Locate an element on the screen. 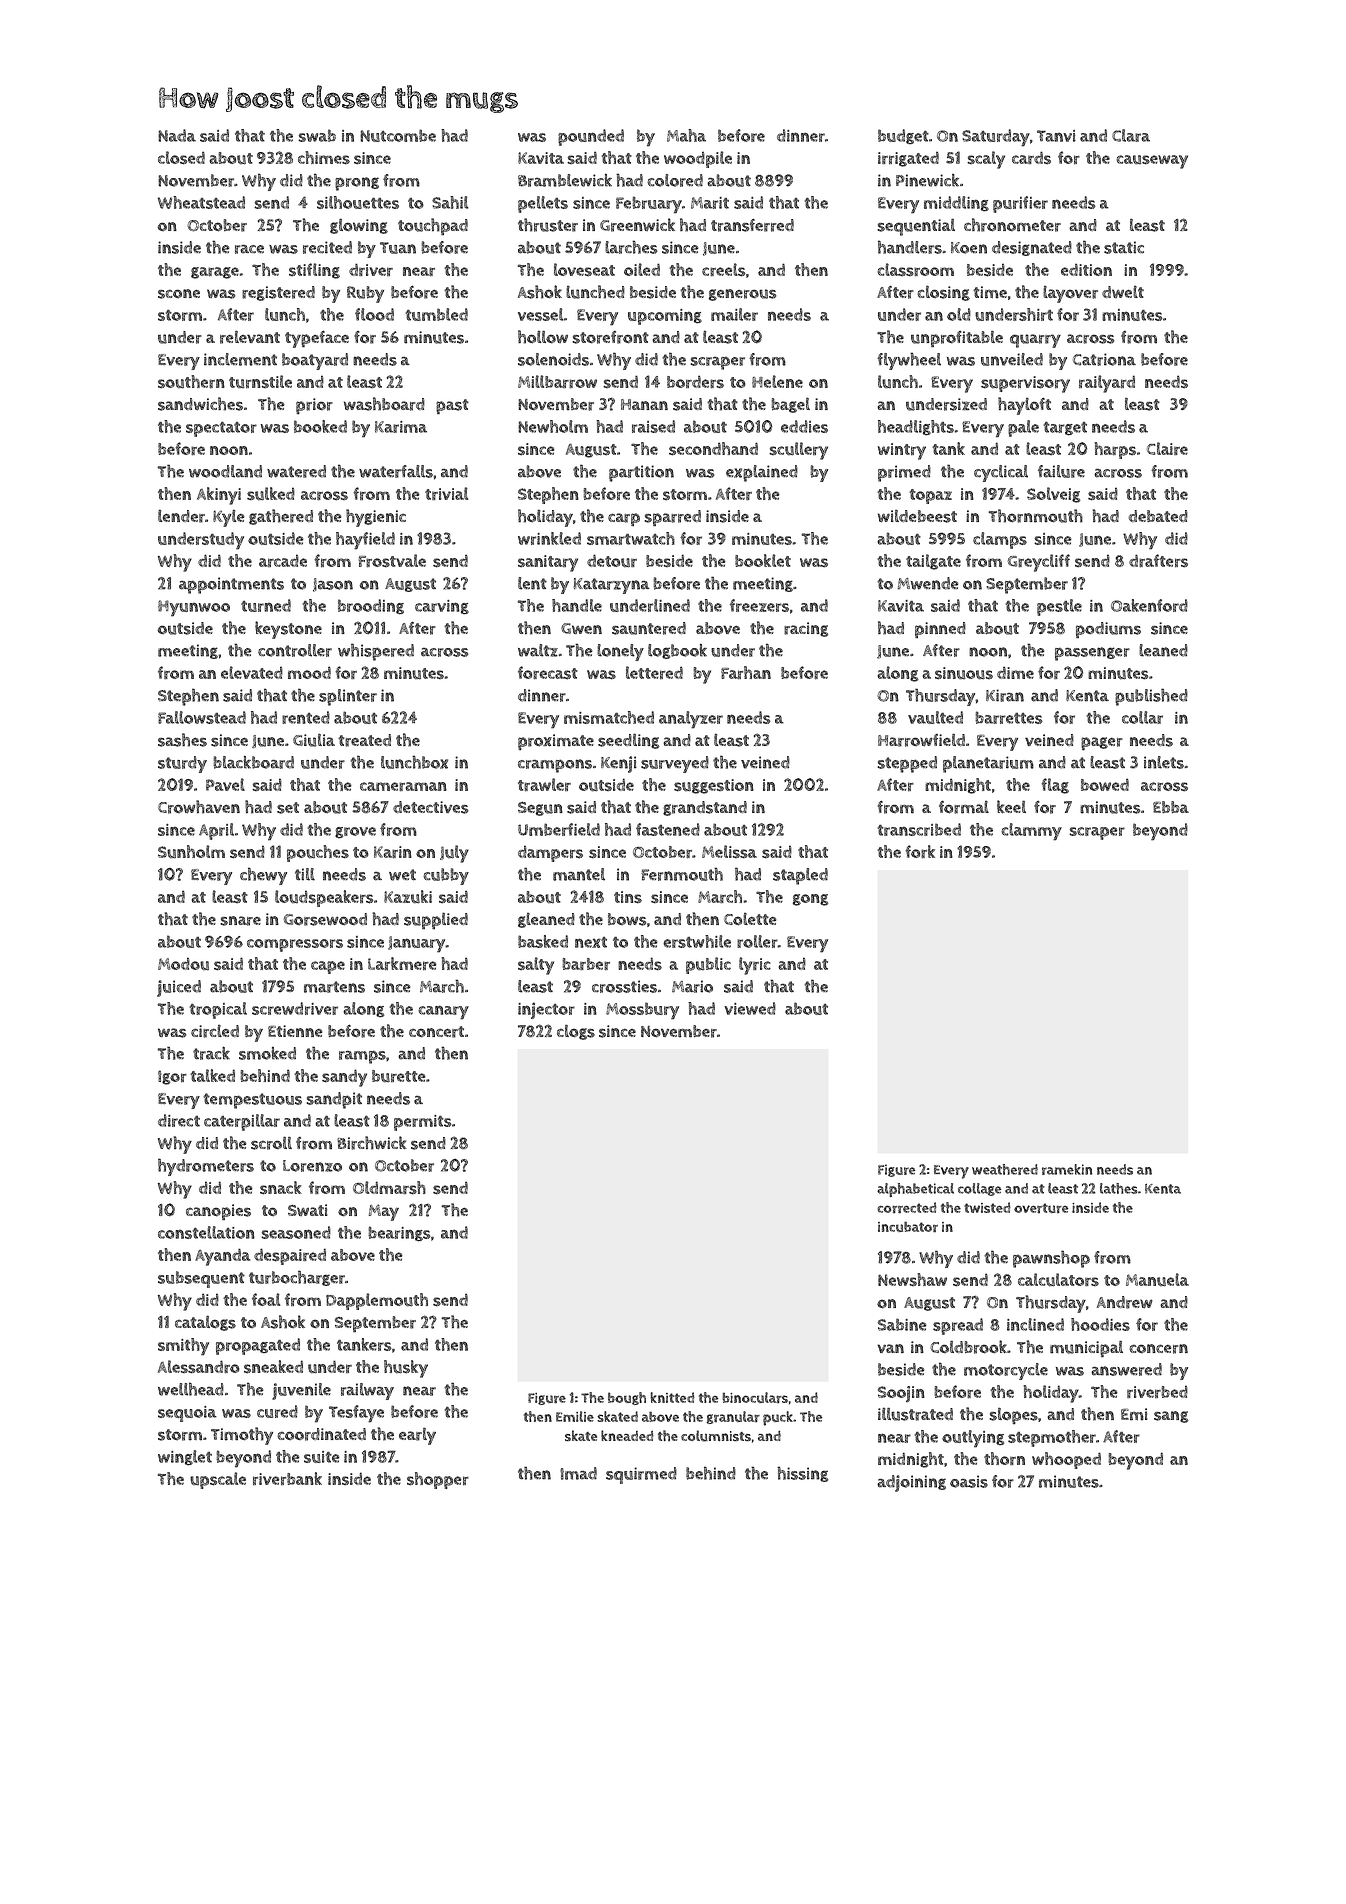 Image resolution: width=1346 pixels, height=1904 pixels. proximate is located at coordinates (556, 742).
